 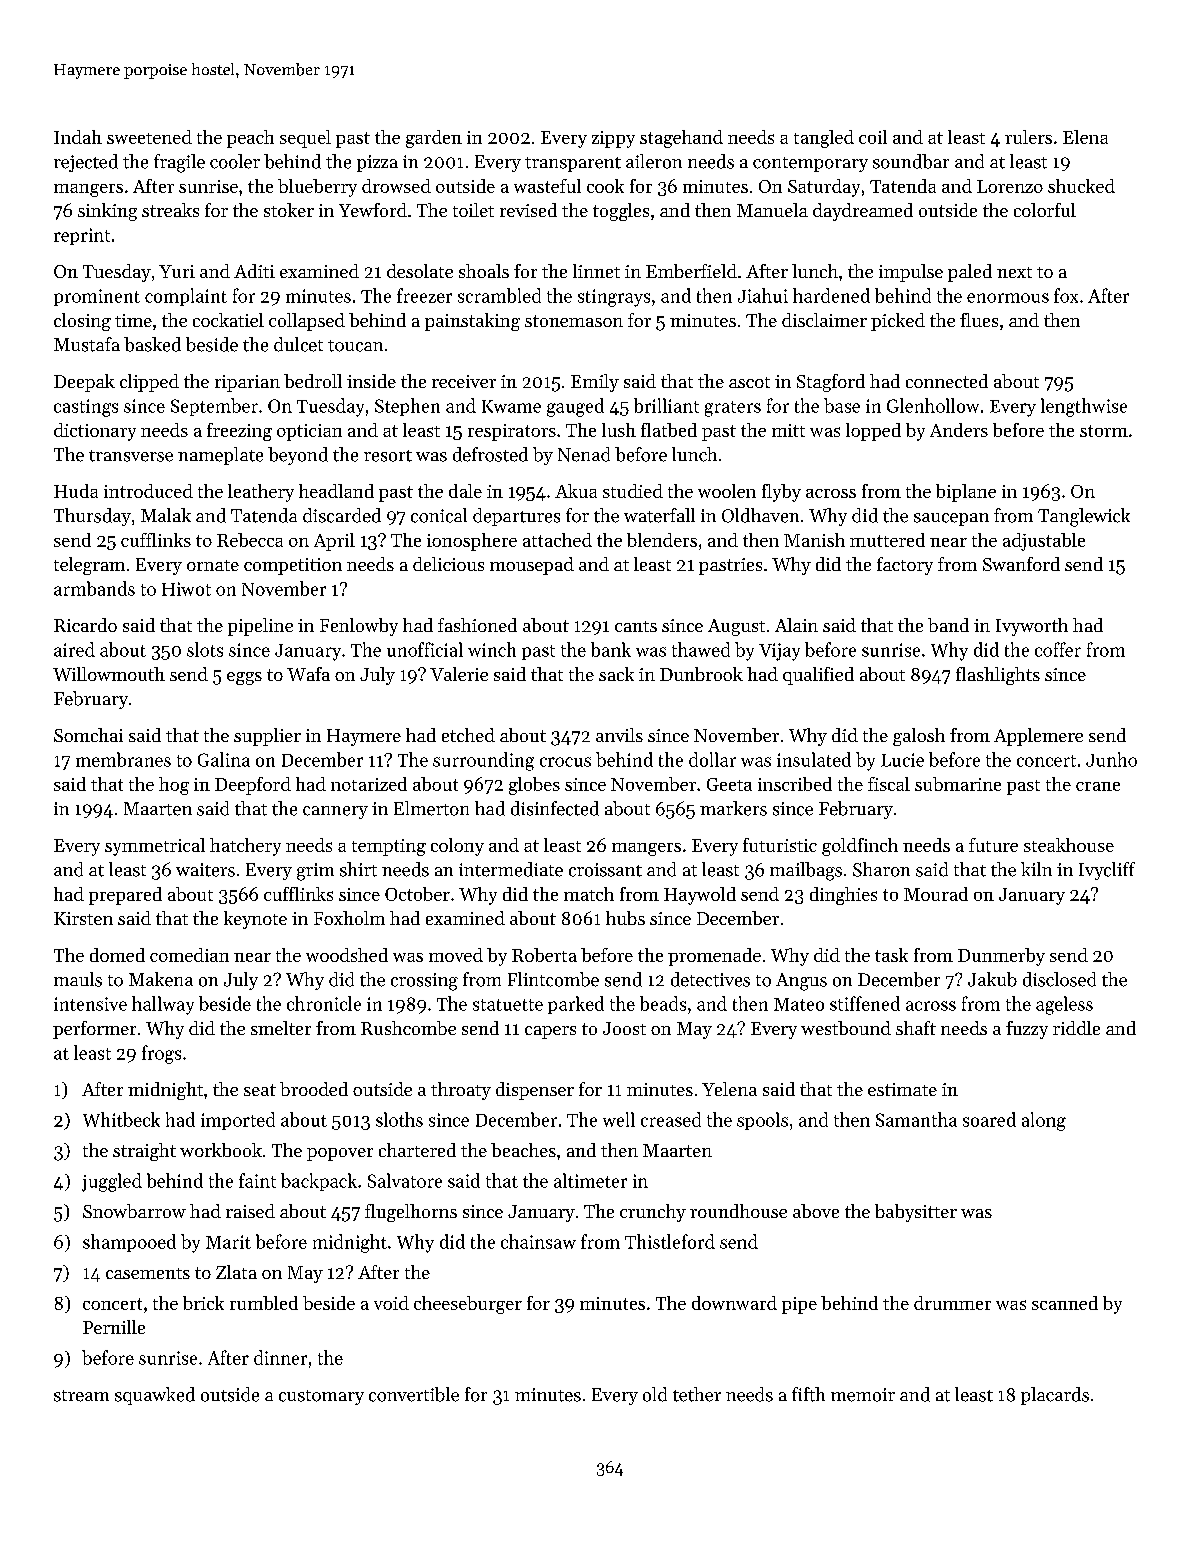 What do you see at coordinates (873, 432) in the screenshot?
I see `lopped` at bounding box center [873, 432].
